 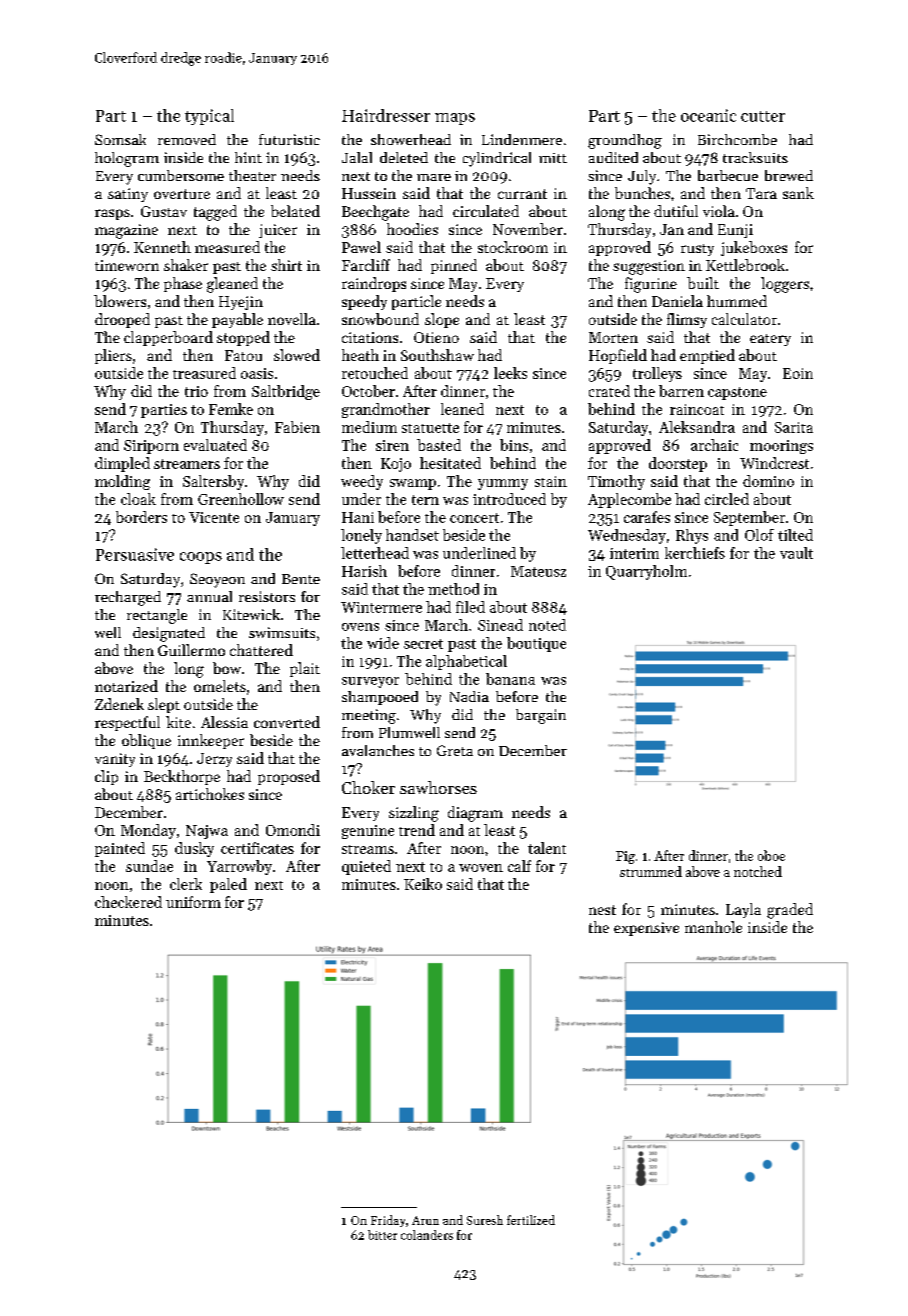 I want to click on oceanic, so click(x=708, y=115).
